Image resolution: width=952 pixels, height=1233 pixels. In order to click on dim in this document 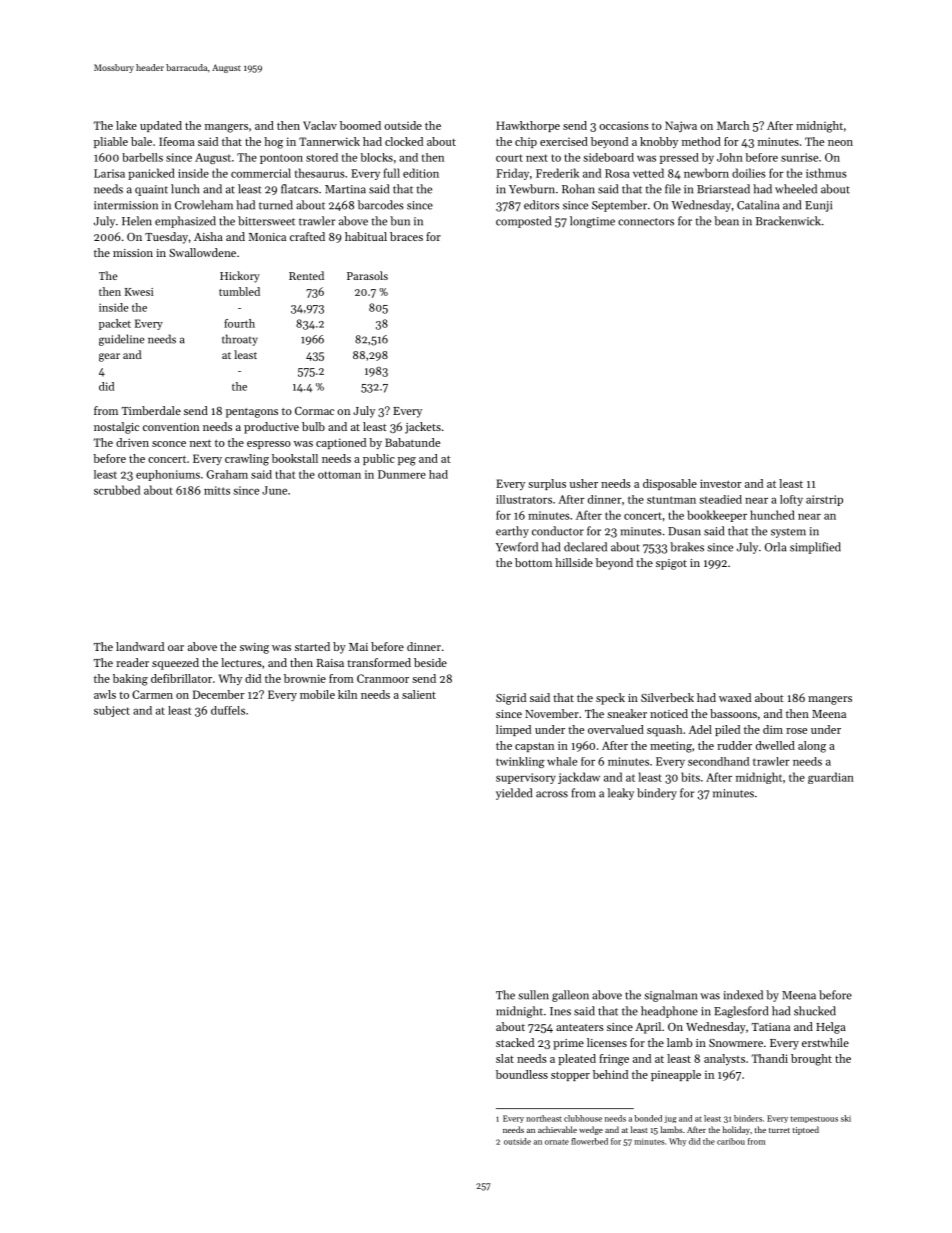, I will do `click(773, 729)`.
